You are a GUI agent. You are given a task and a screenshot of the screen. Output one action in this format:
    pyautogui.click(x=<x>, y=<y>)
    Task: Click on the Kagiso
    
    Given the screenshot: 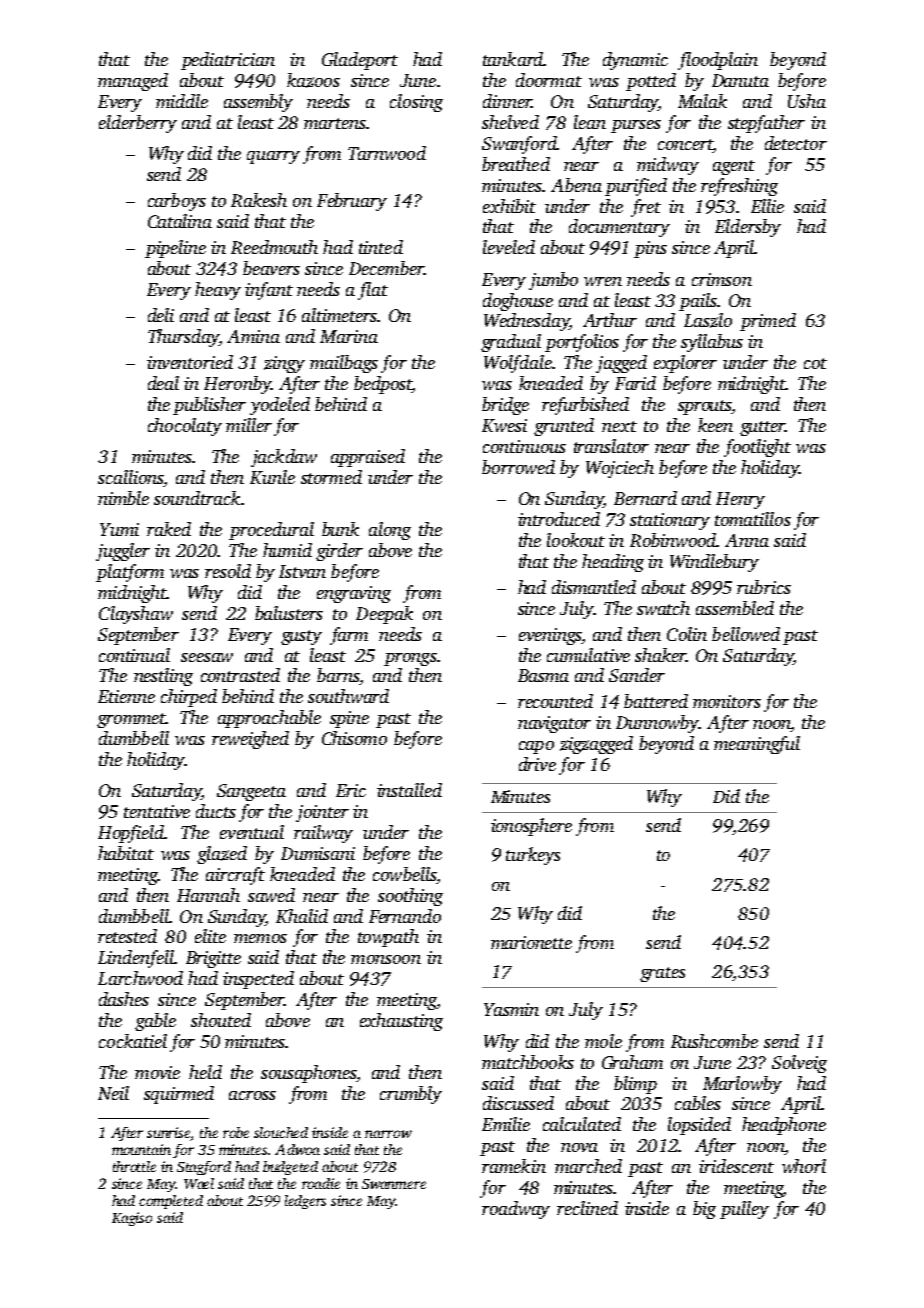 What is the action you would take?
    pyautogui.click(x=132, y=1219)
